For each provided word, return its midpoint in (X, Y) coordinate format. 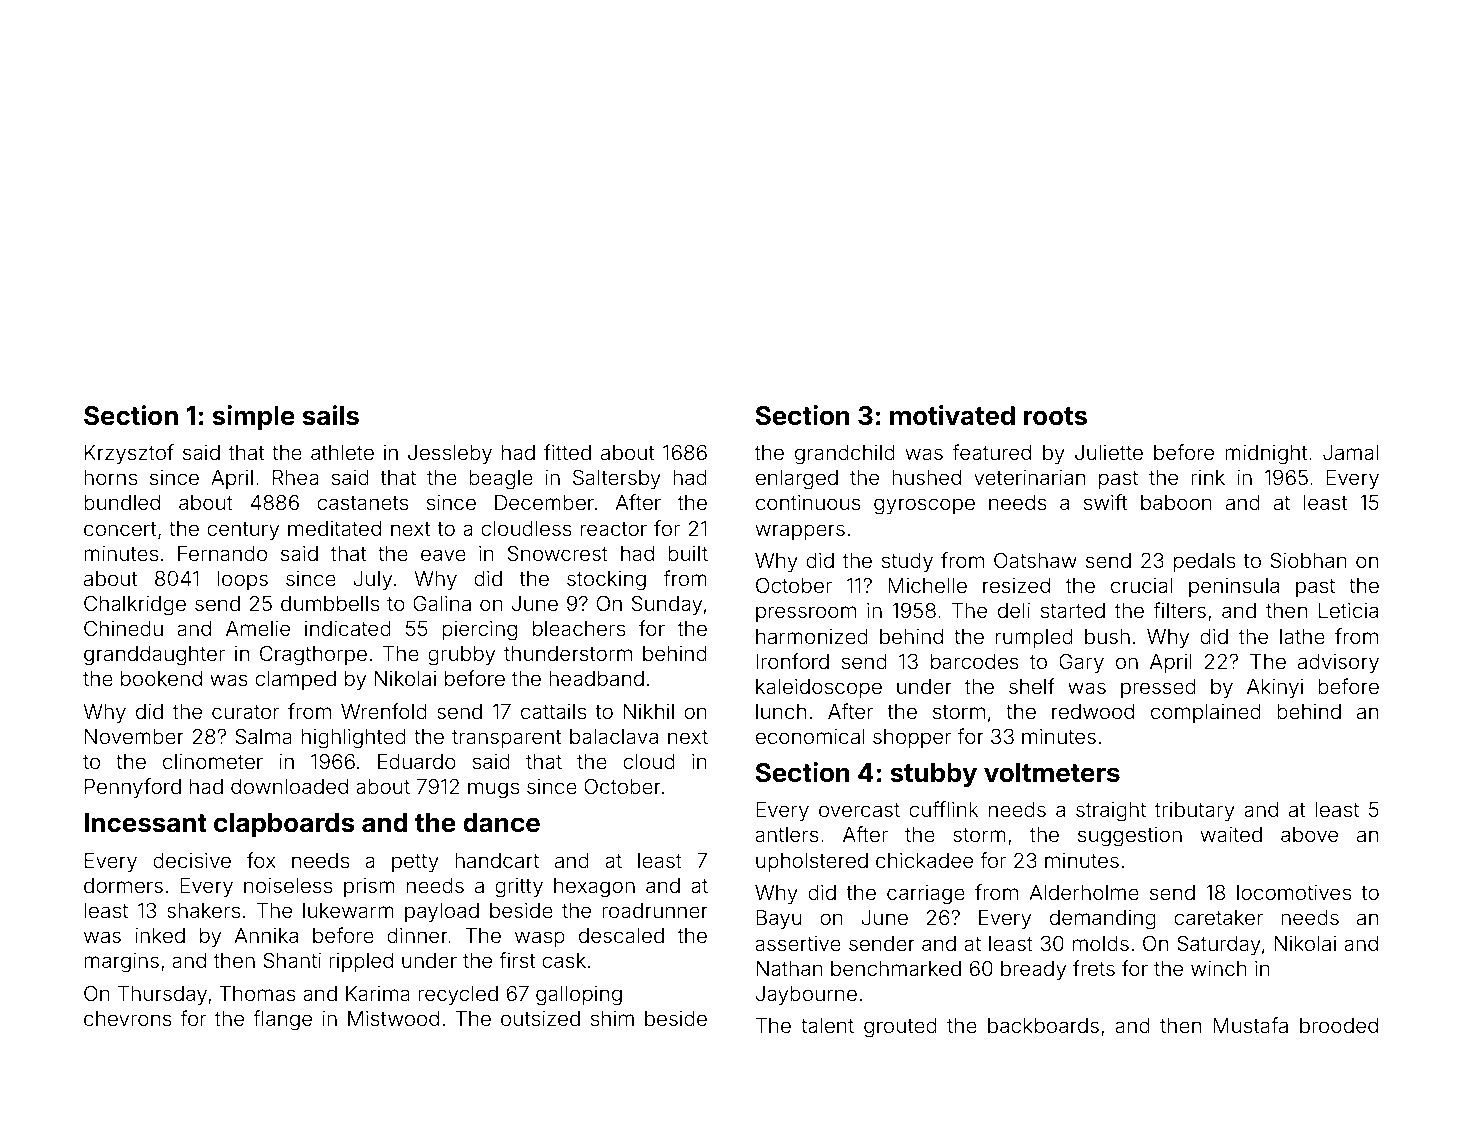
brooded (1339, 1025)
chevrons (128, 1018)
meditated (334, 528)
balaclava (614, 736)
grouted (900, 1028)
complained (1206, 713)
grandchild (845, 454)
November (134, 736)
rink (1208, 477)
